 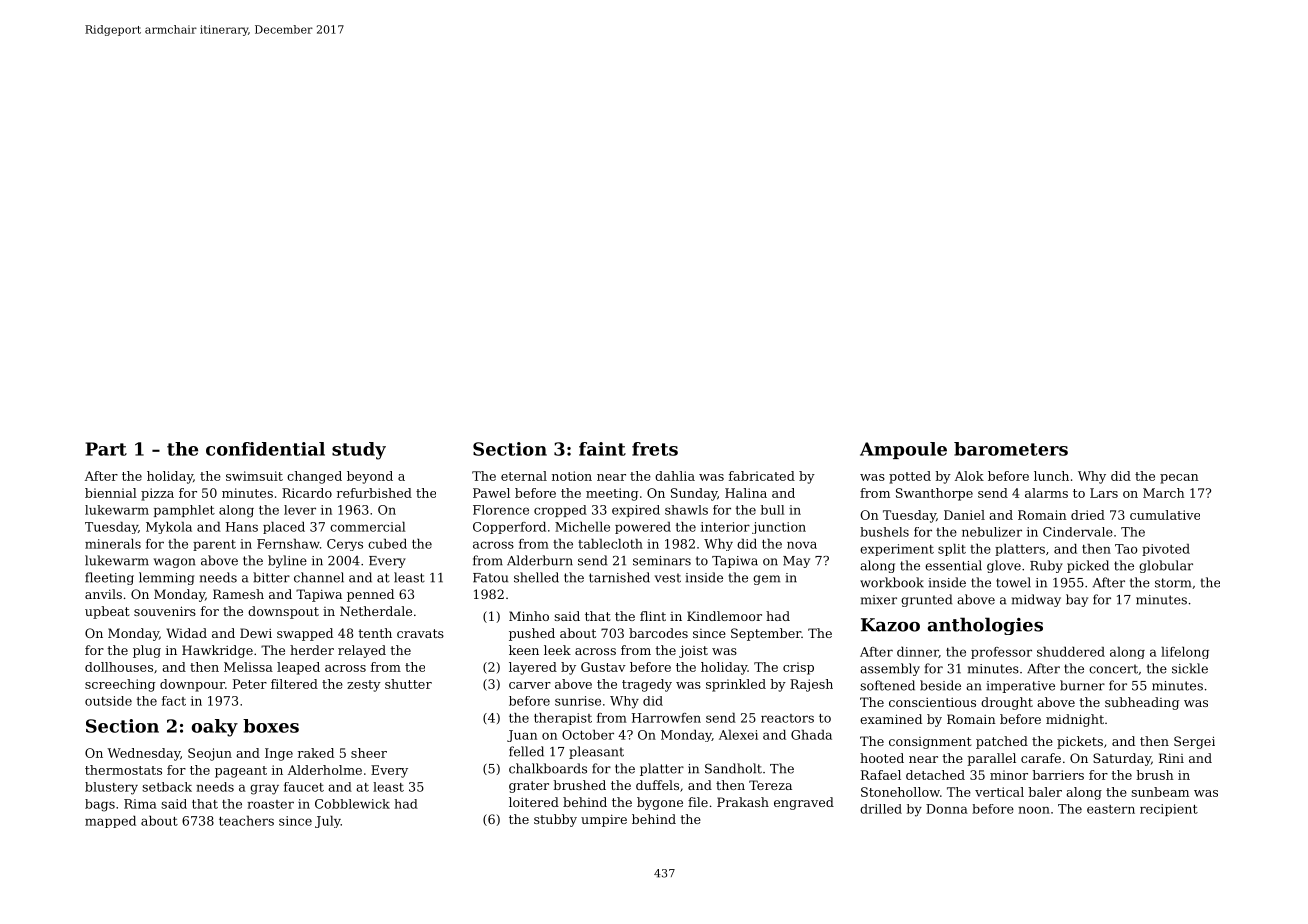 I want to click on stubby, so click(x=555, y=820).
